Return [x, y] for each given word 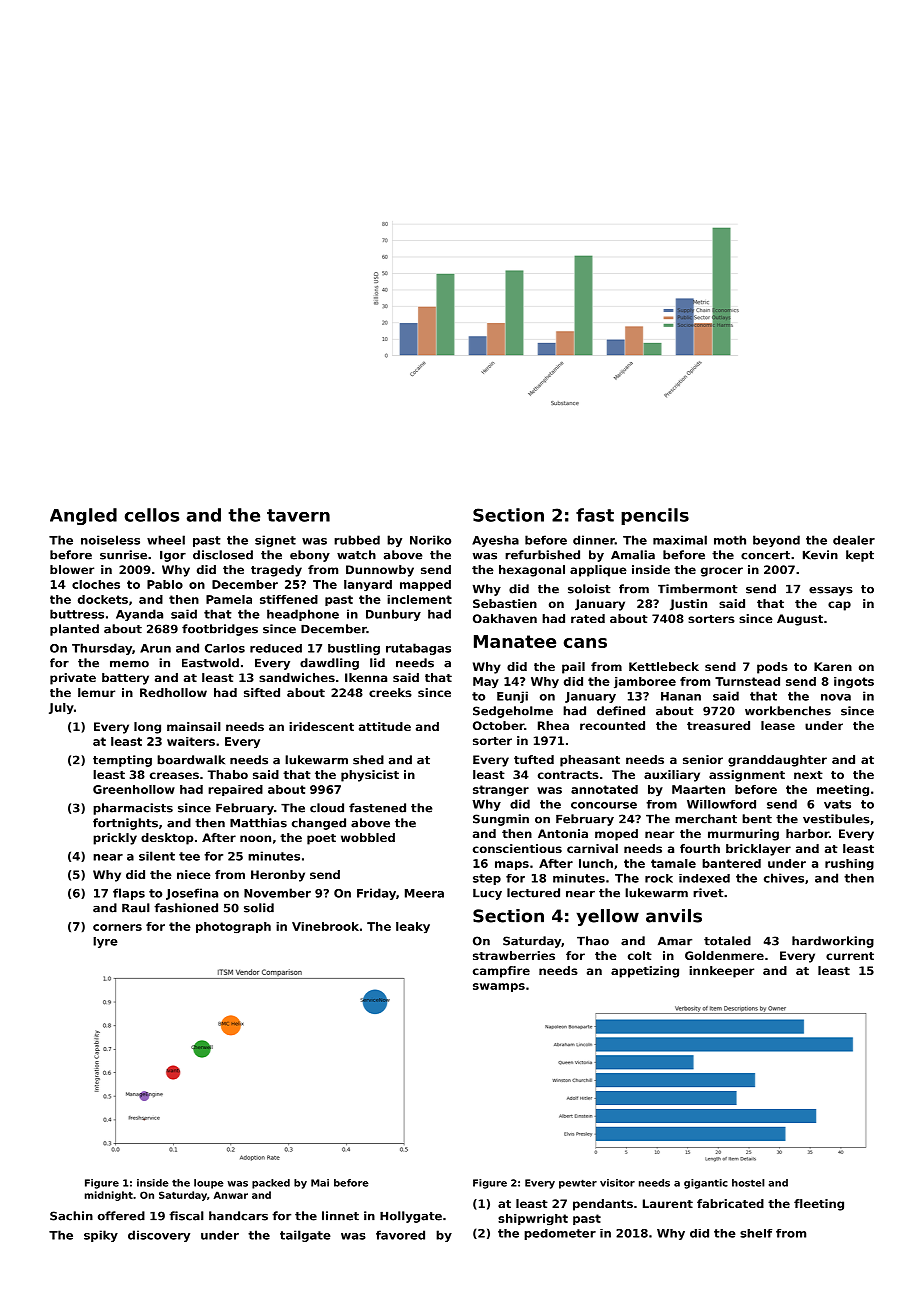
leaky [413, 928]
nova [836, 697]
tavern [298, 515]
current [850, 956]
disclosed [223, 555]
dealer [854, 540]
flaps [129, 894]
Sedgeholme [513, 712]
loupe [209, 1184]
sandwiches [297, 677]
